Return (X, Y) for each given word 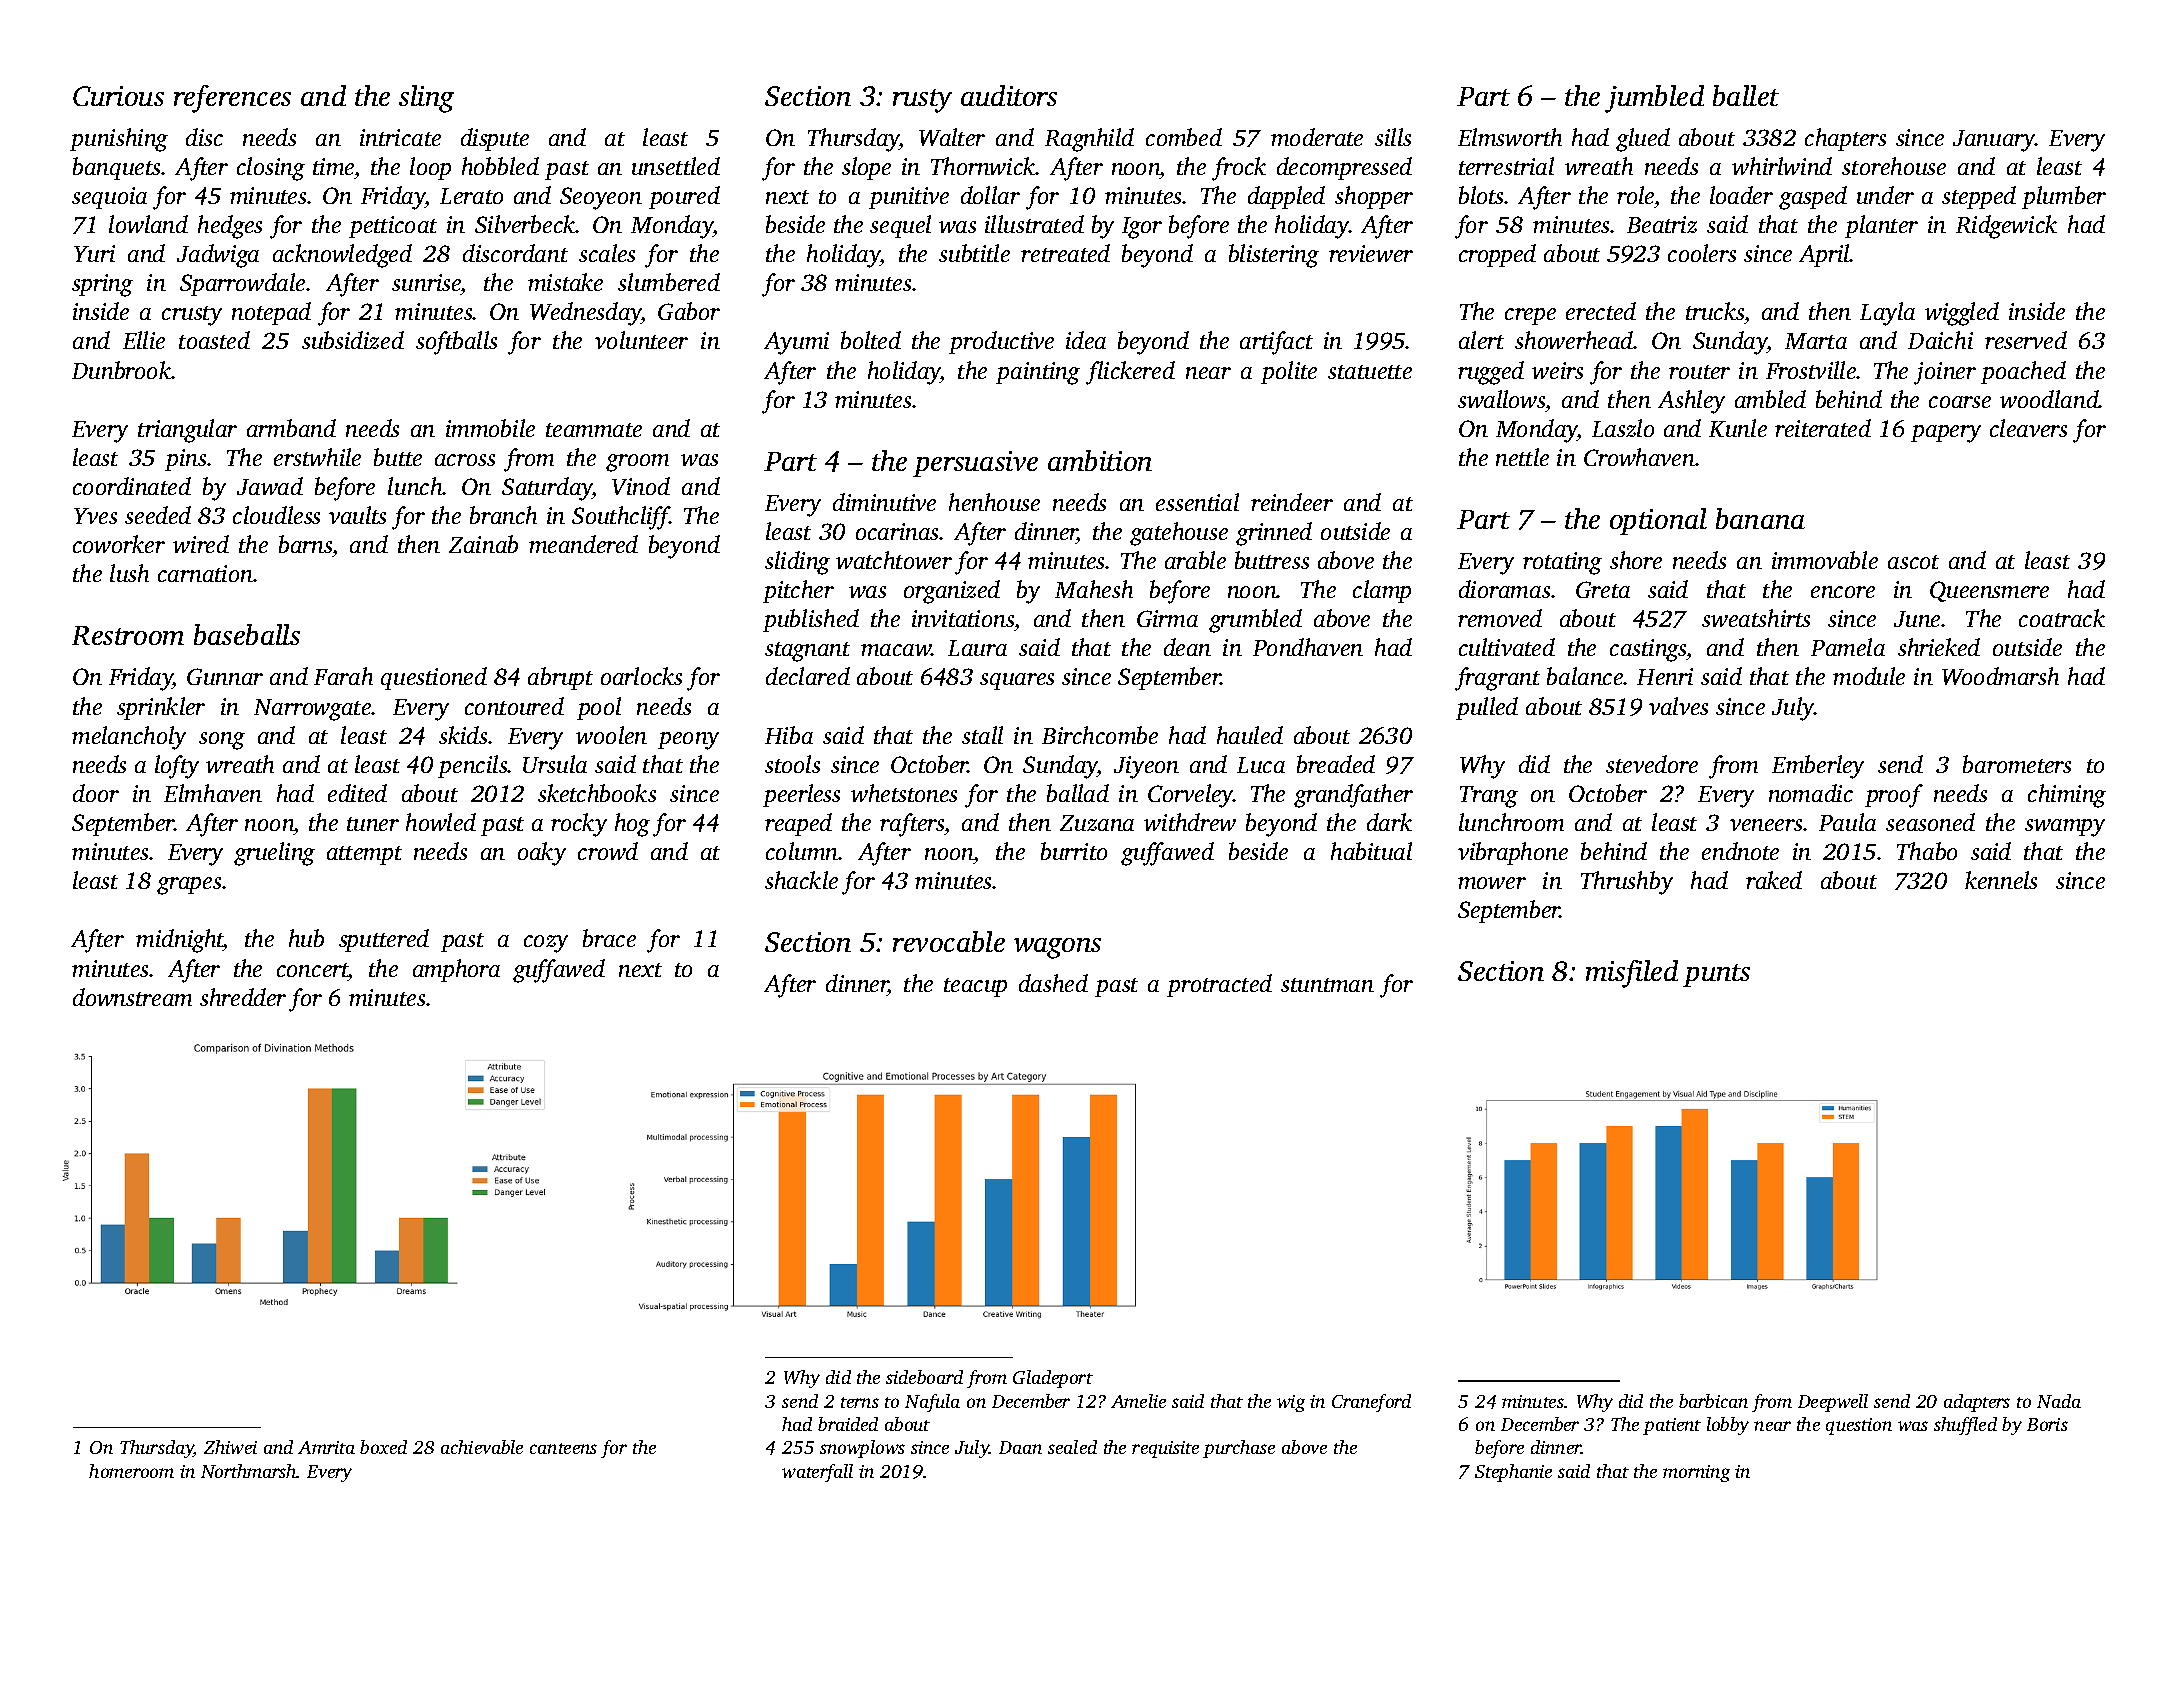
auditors (1009, 95)
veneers (1766, 825)
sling (426, 99)
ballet (1746, 95)
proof (1894, 796)
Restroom (128, 635)
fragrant (1497, 679)
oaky (542, 854)
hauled (1250, 735)
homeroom (131, 1471)
